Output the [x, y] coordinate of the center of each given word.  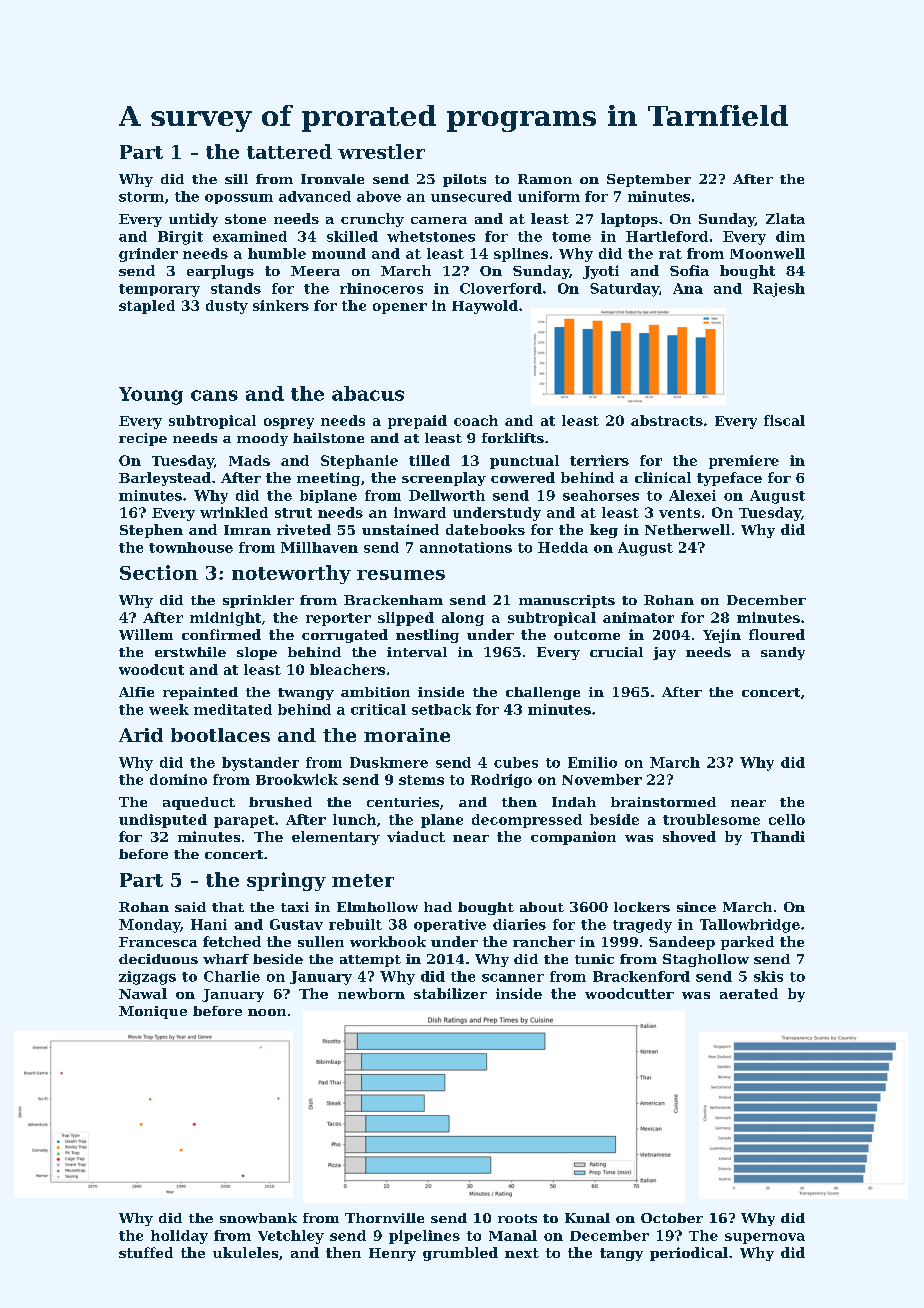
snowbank [258, 1218]
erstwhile [190, 652]
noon [267, 1012]
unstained [400, 529]
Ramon [545, 179]
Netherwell [687, 529]
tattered [289, 151]
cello [787, 819]
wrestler [381, 151]
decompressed [527, 821]
